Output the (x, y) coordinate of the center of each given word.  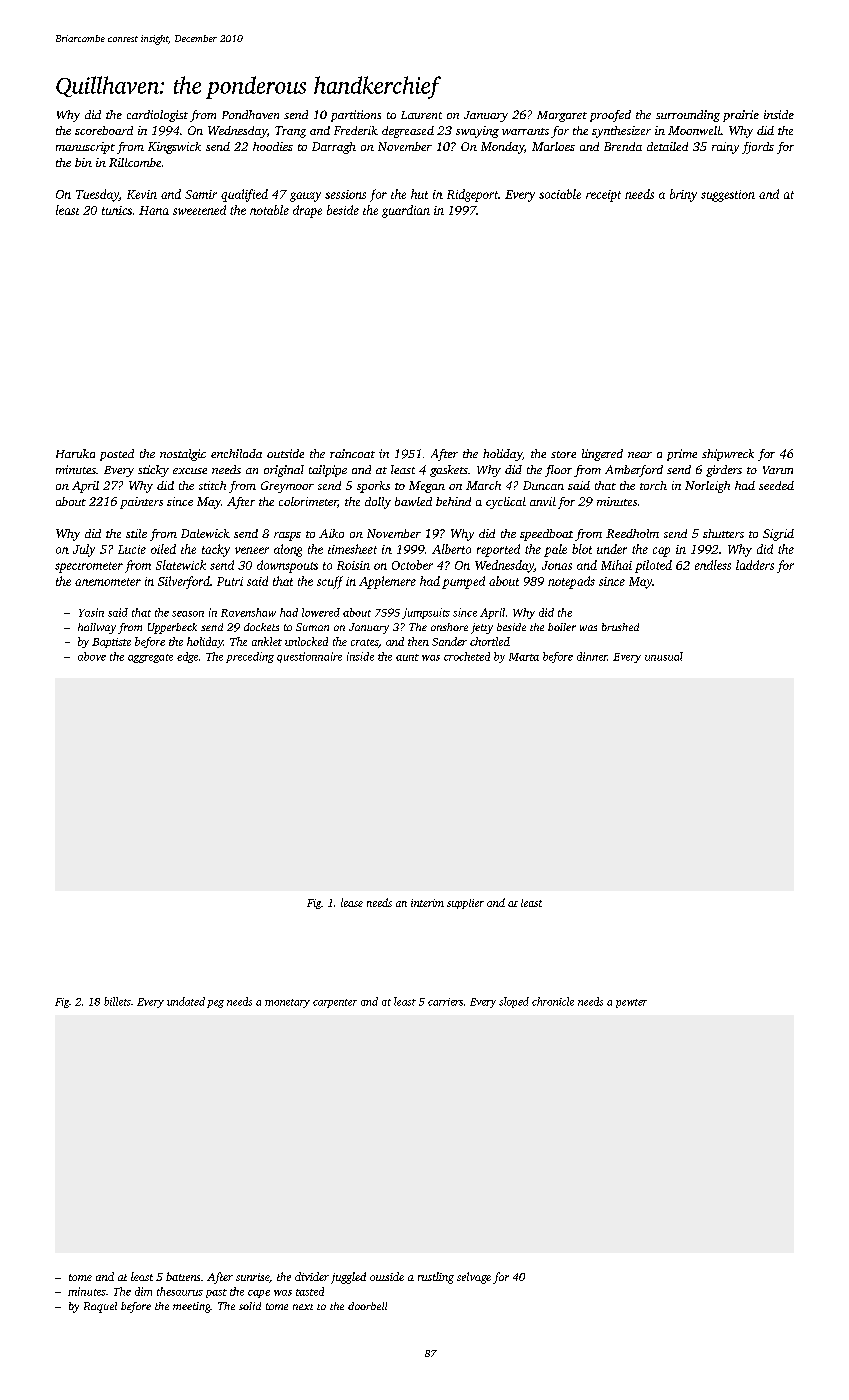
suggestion (728, 196)
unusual (664, 656)
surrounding (688, 116)
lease (352, 902)
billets (117, 1001)
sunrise (252, 1277)
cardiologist (157, 116)
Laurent (421, 115)
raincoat (352, 453)
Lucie (132, 549)
